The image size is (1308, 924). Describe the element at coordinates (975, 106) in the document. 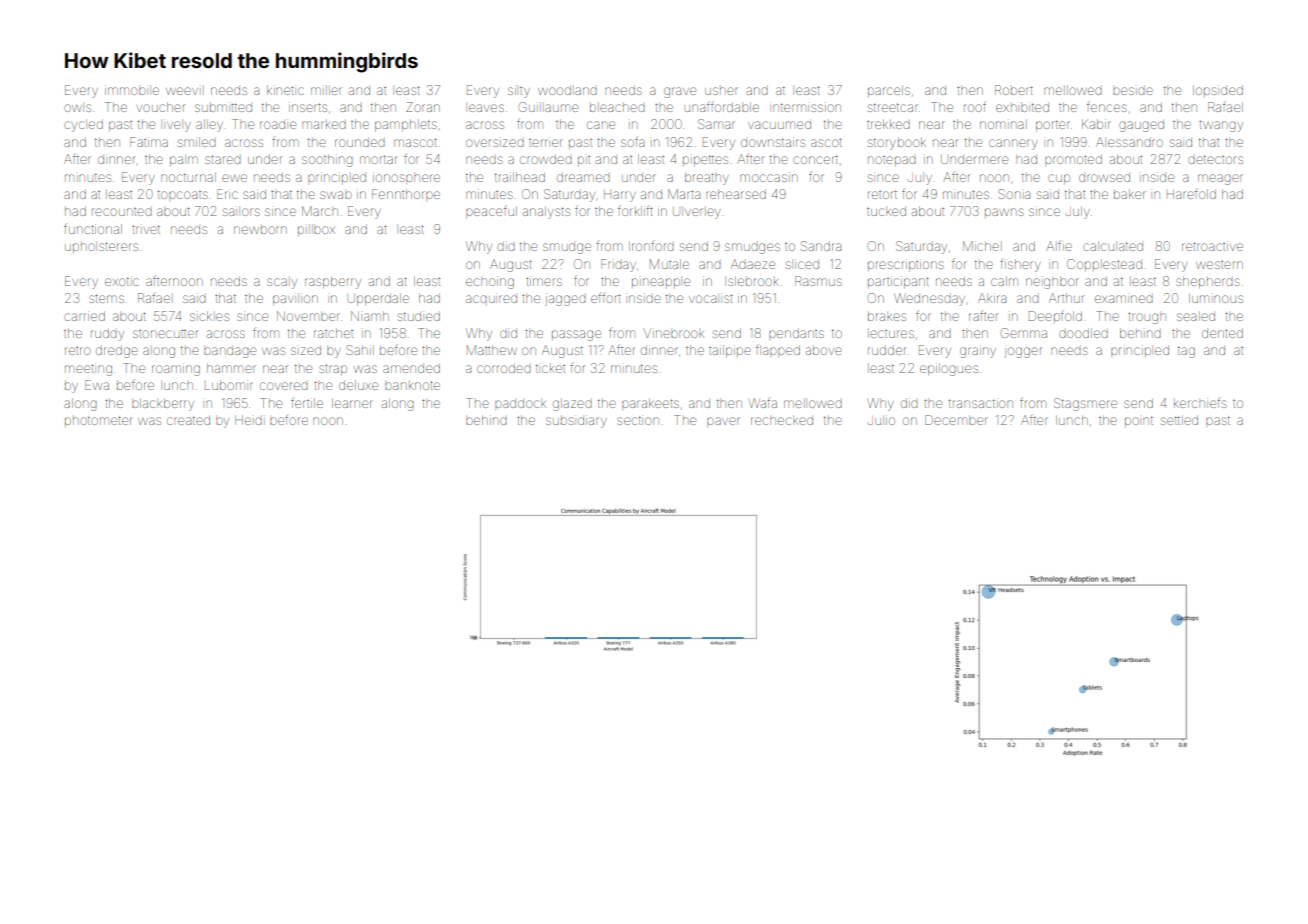

I see `roof` at that location.
